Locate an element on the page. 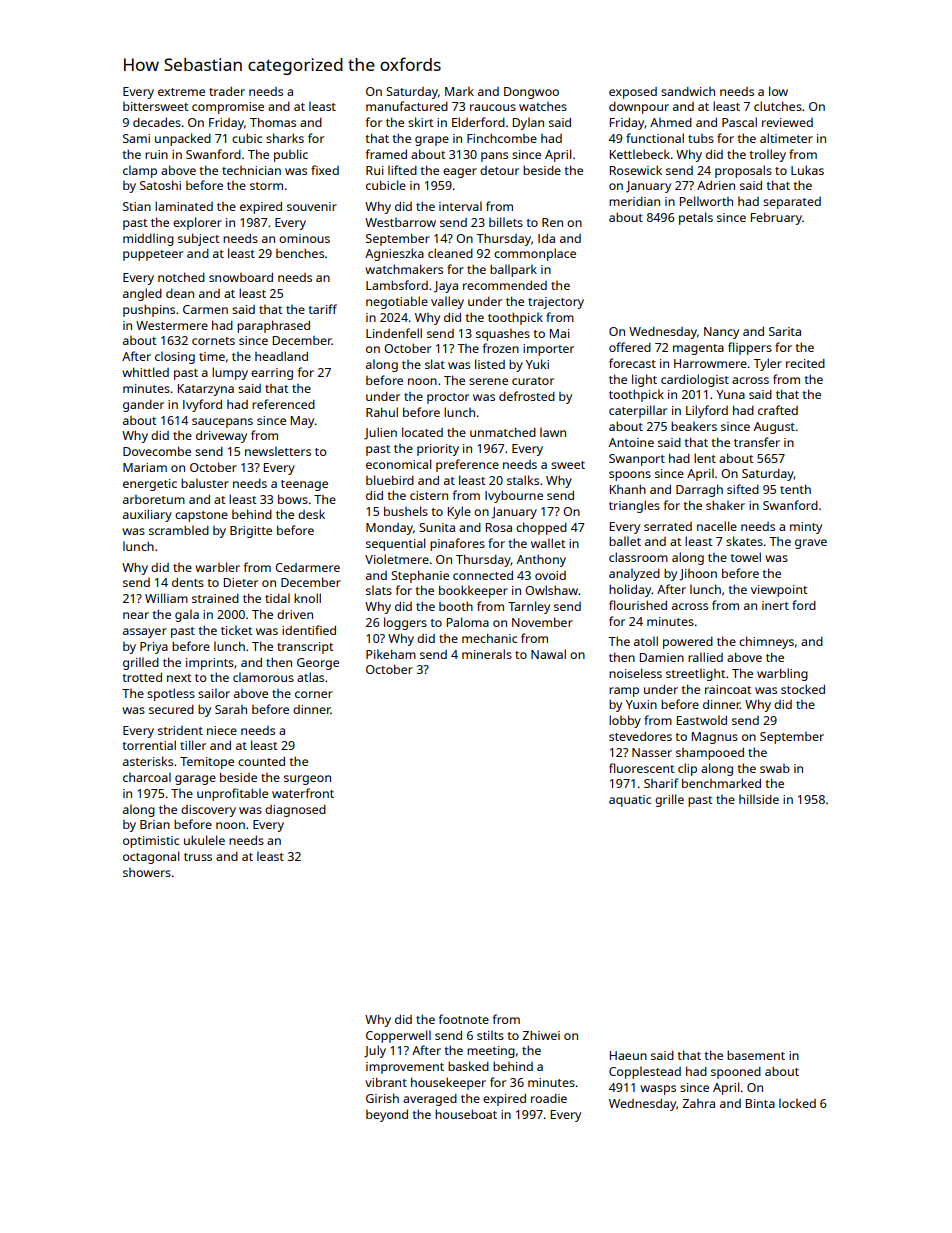 The image size is (952, 1233). technician is located at coordinates (251, 170).
